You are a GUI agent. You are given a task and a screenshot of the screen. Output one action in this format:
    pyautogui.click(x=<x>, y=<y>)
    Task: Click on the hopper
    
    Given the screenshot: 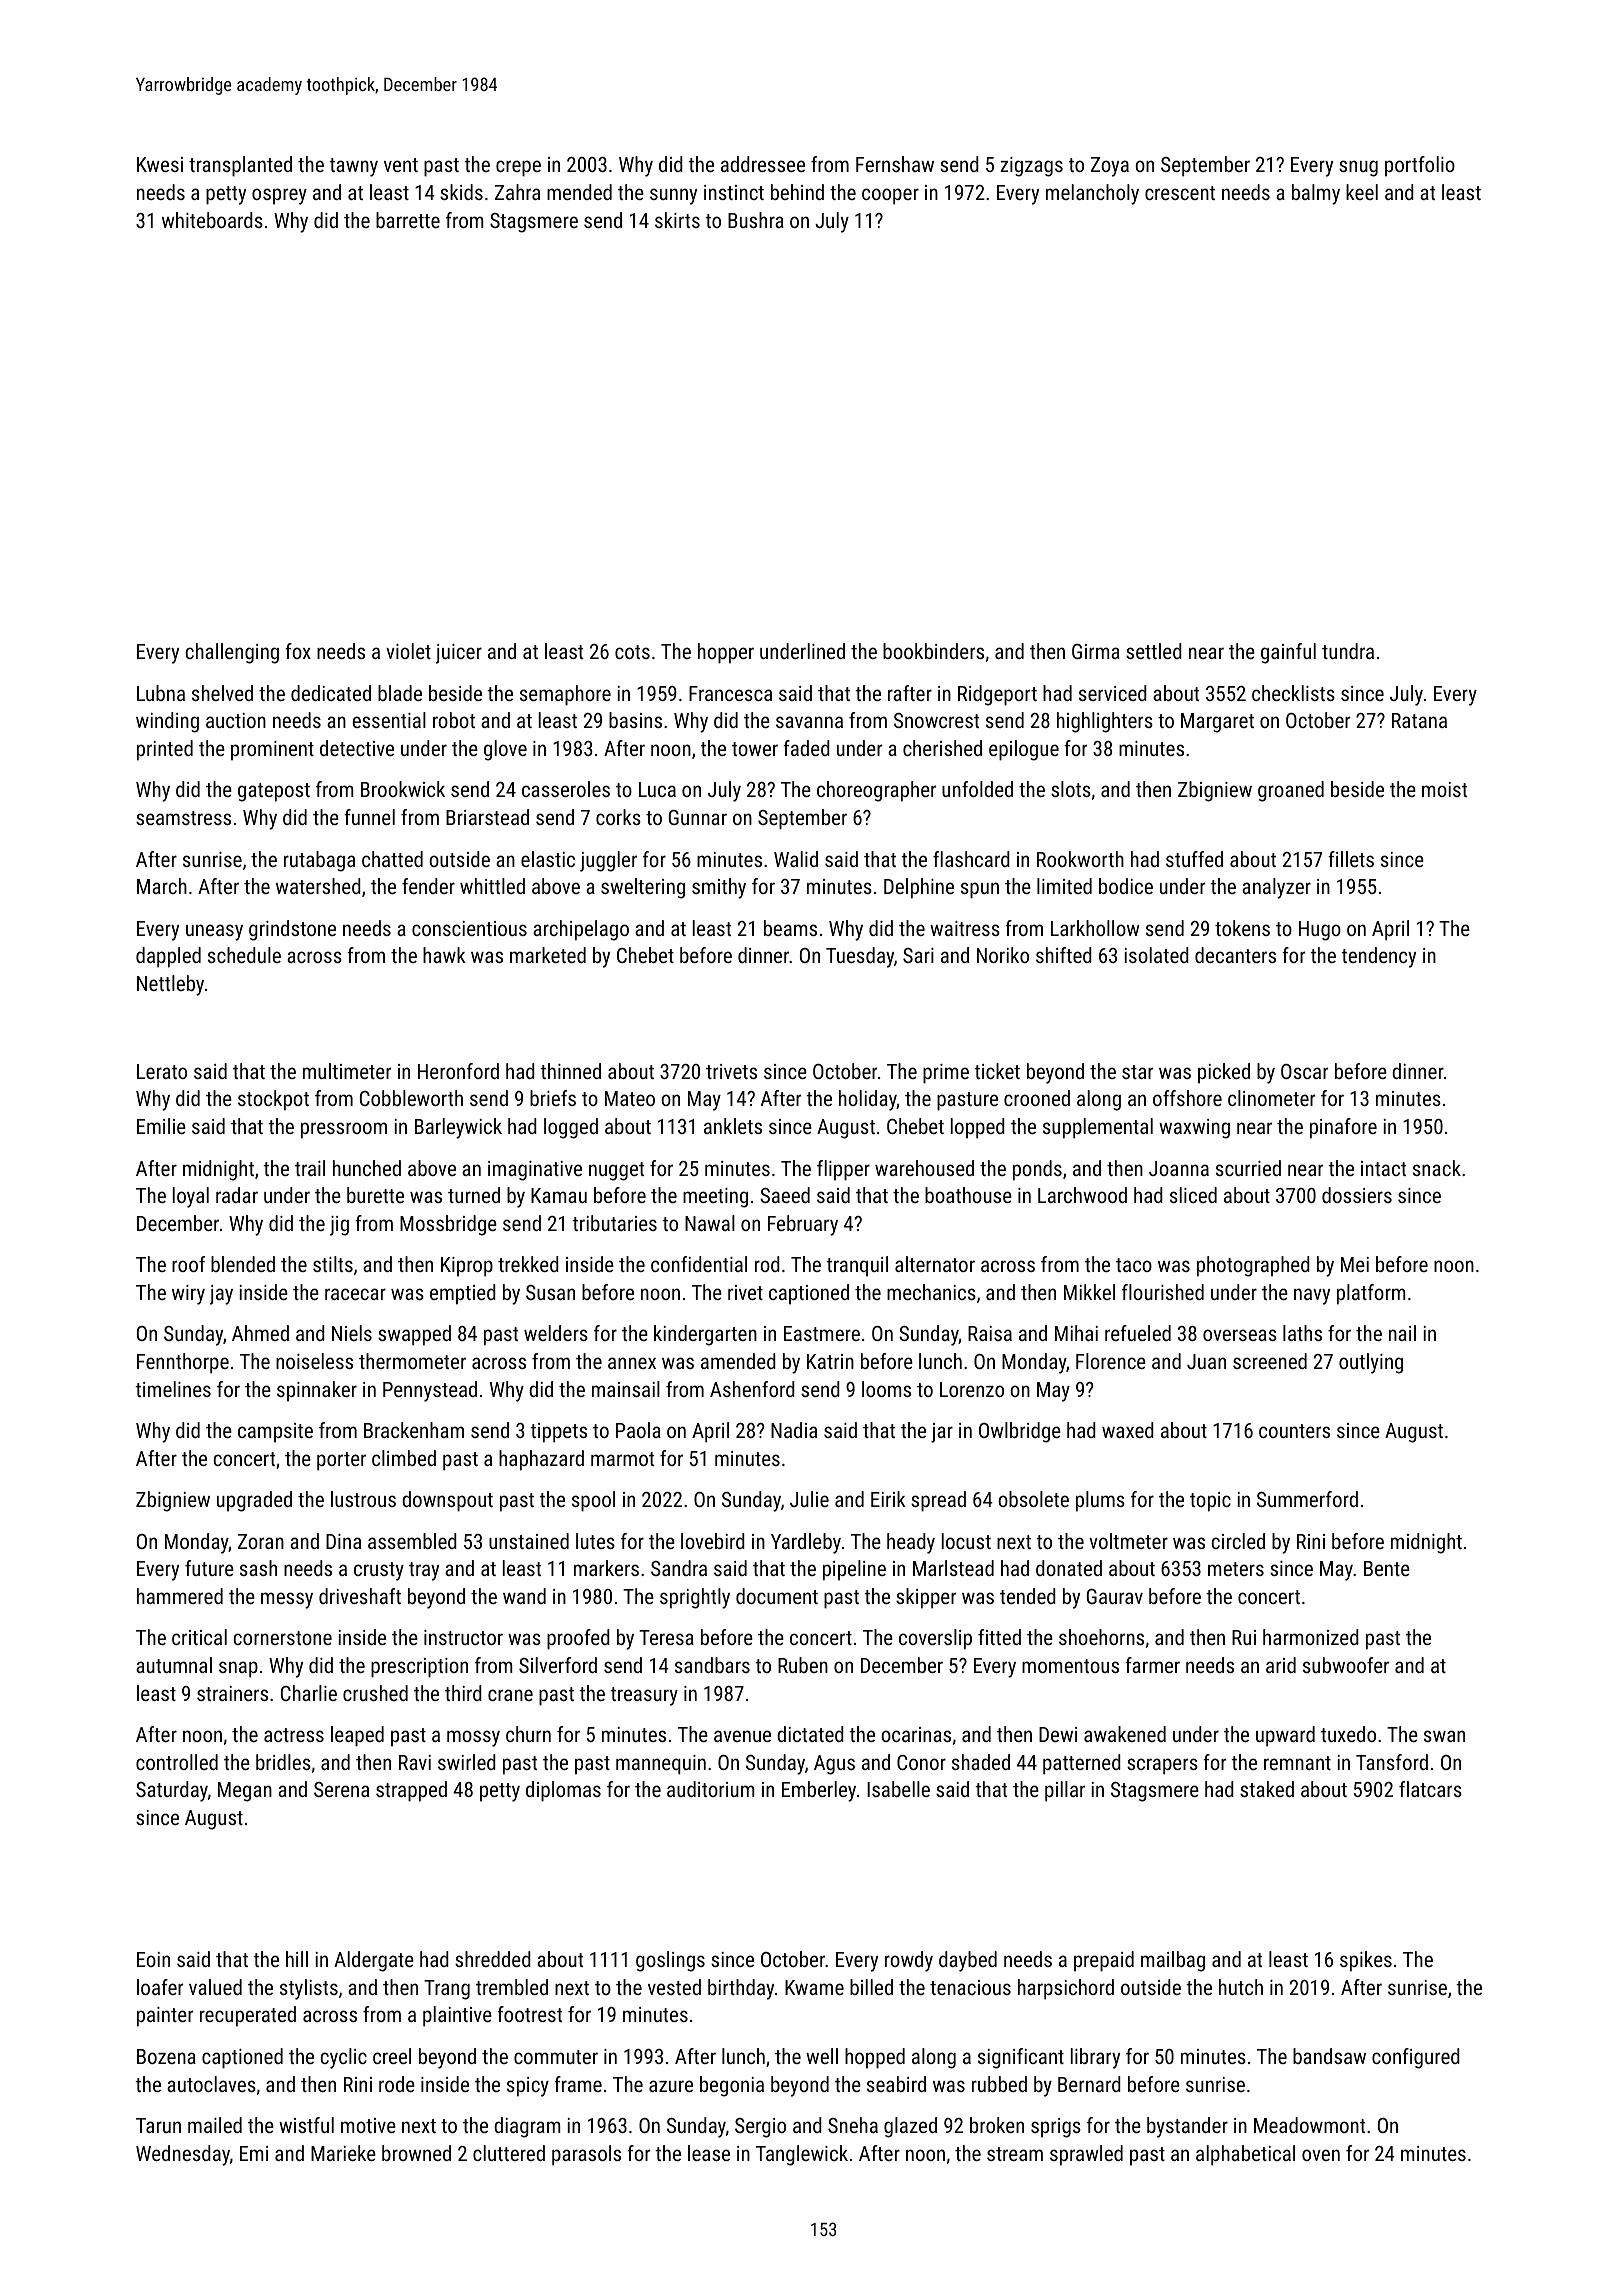 What is the action you would take?
    pyautogui.click(x=726, y=653)
